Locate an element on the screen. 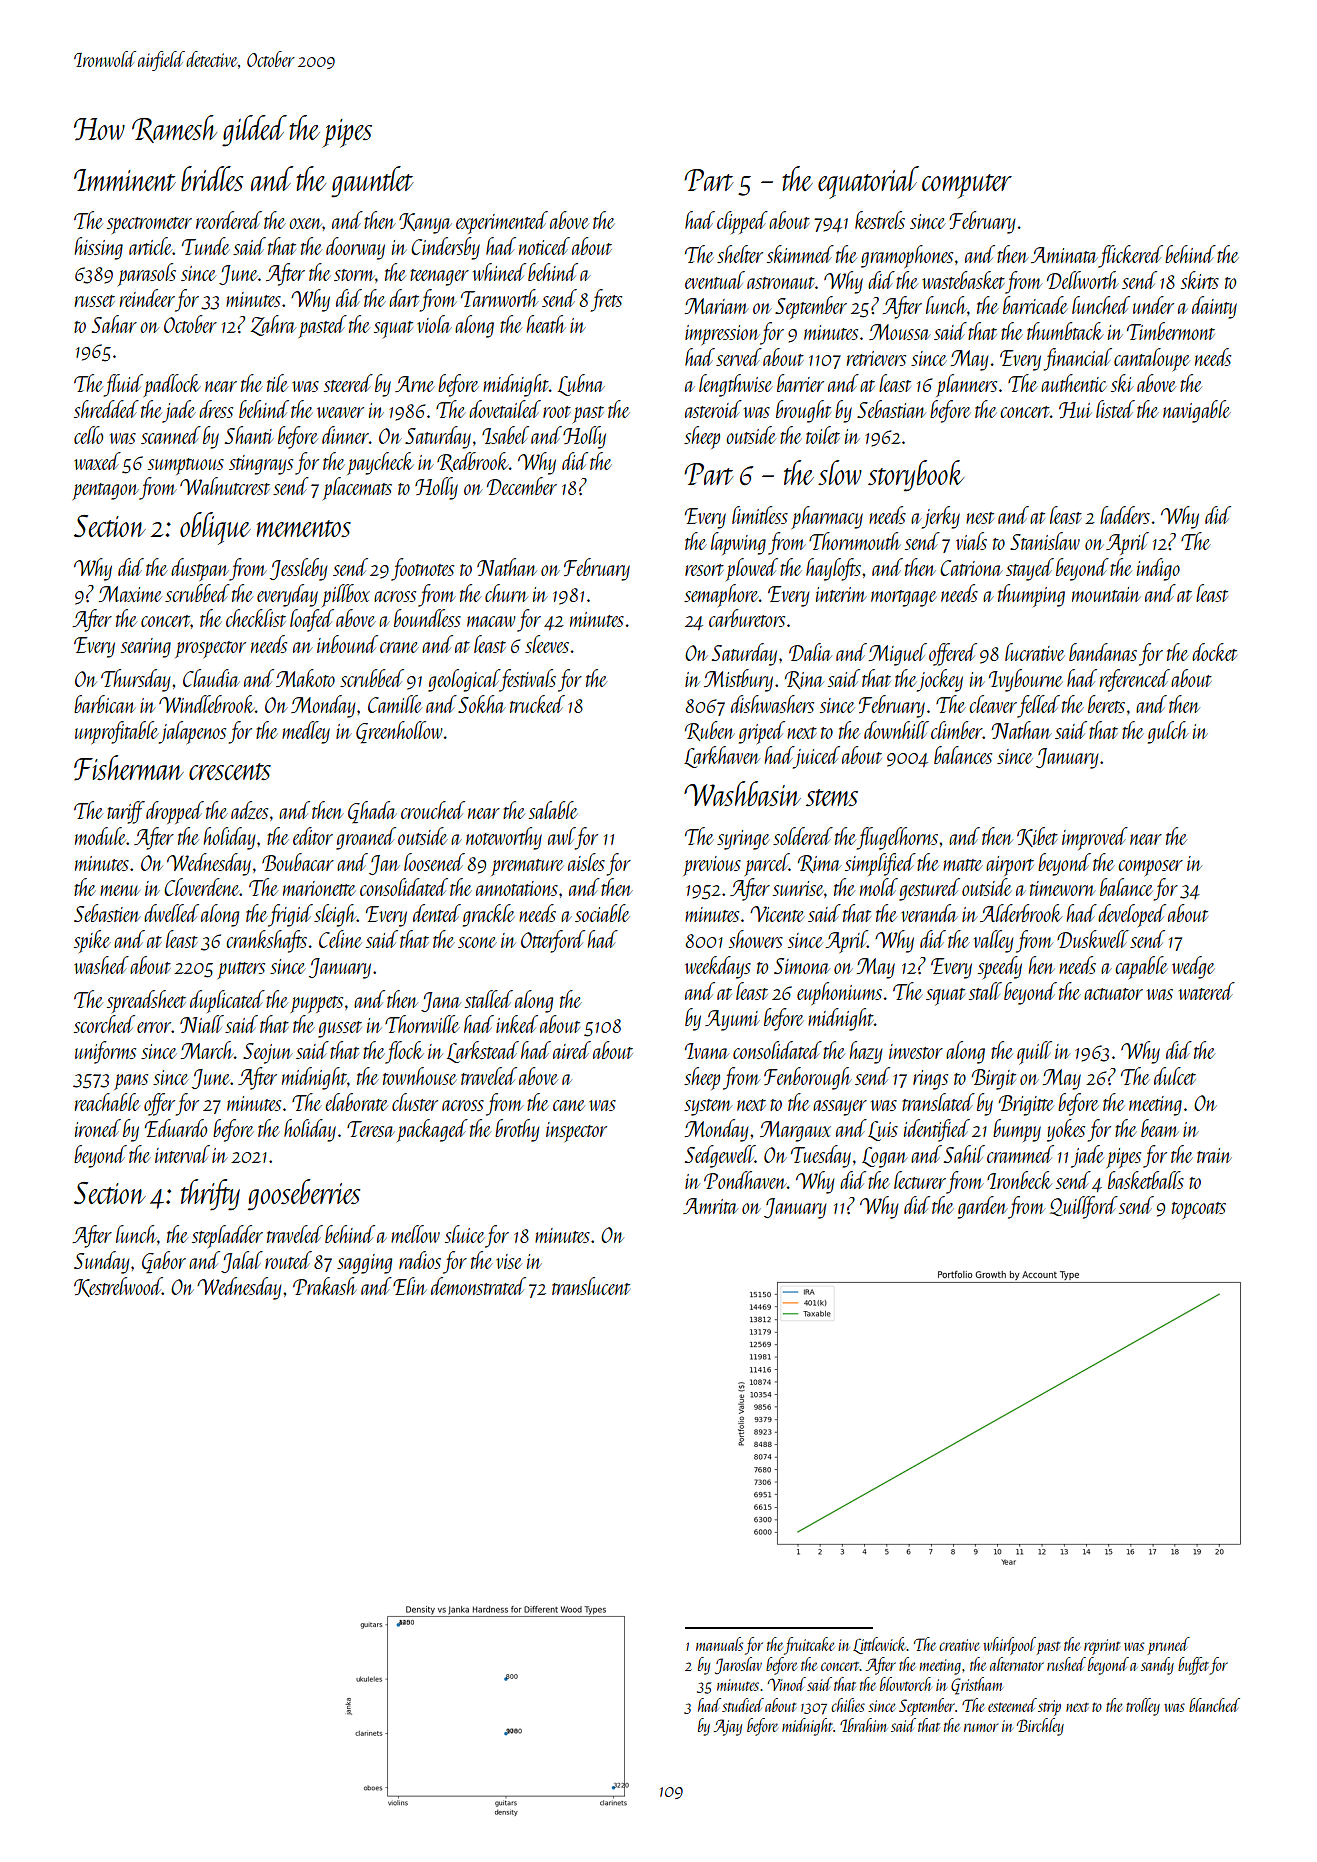 The height and width of the screenshot is (1862, 1317). gauntlet is located at coordinates (372, 182).
